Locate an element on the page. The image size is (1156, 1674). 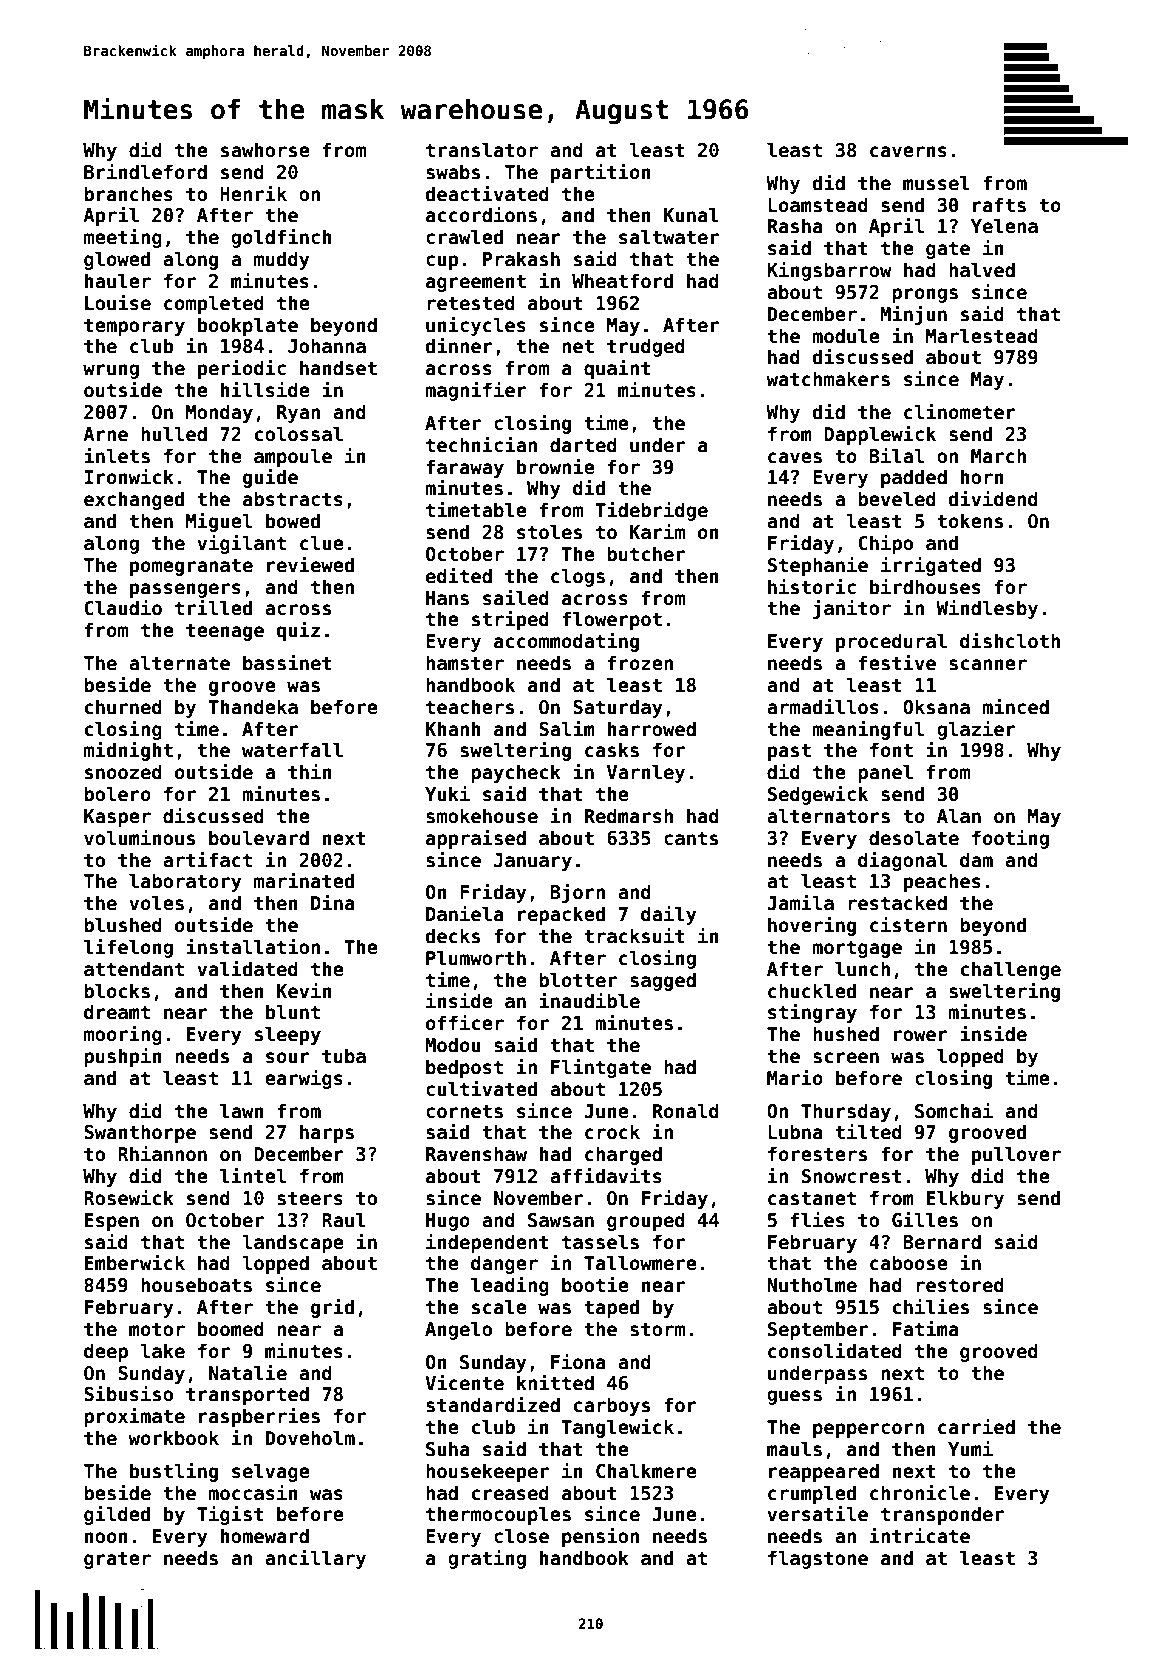
historic is located at coordinates (812, 586).
